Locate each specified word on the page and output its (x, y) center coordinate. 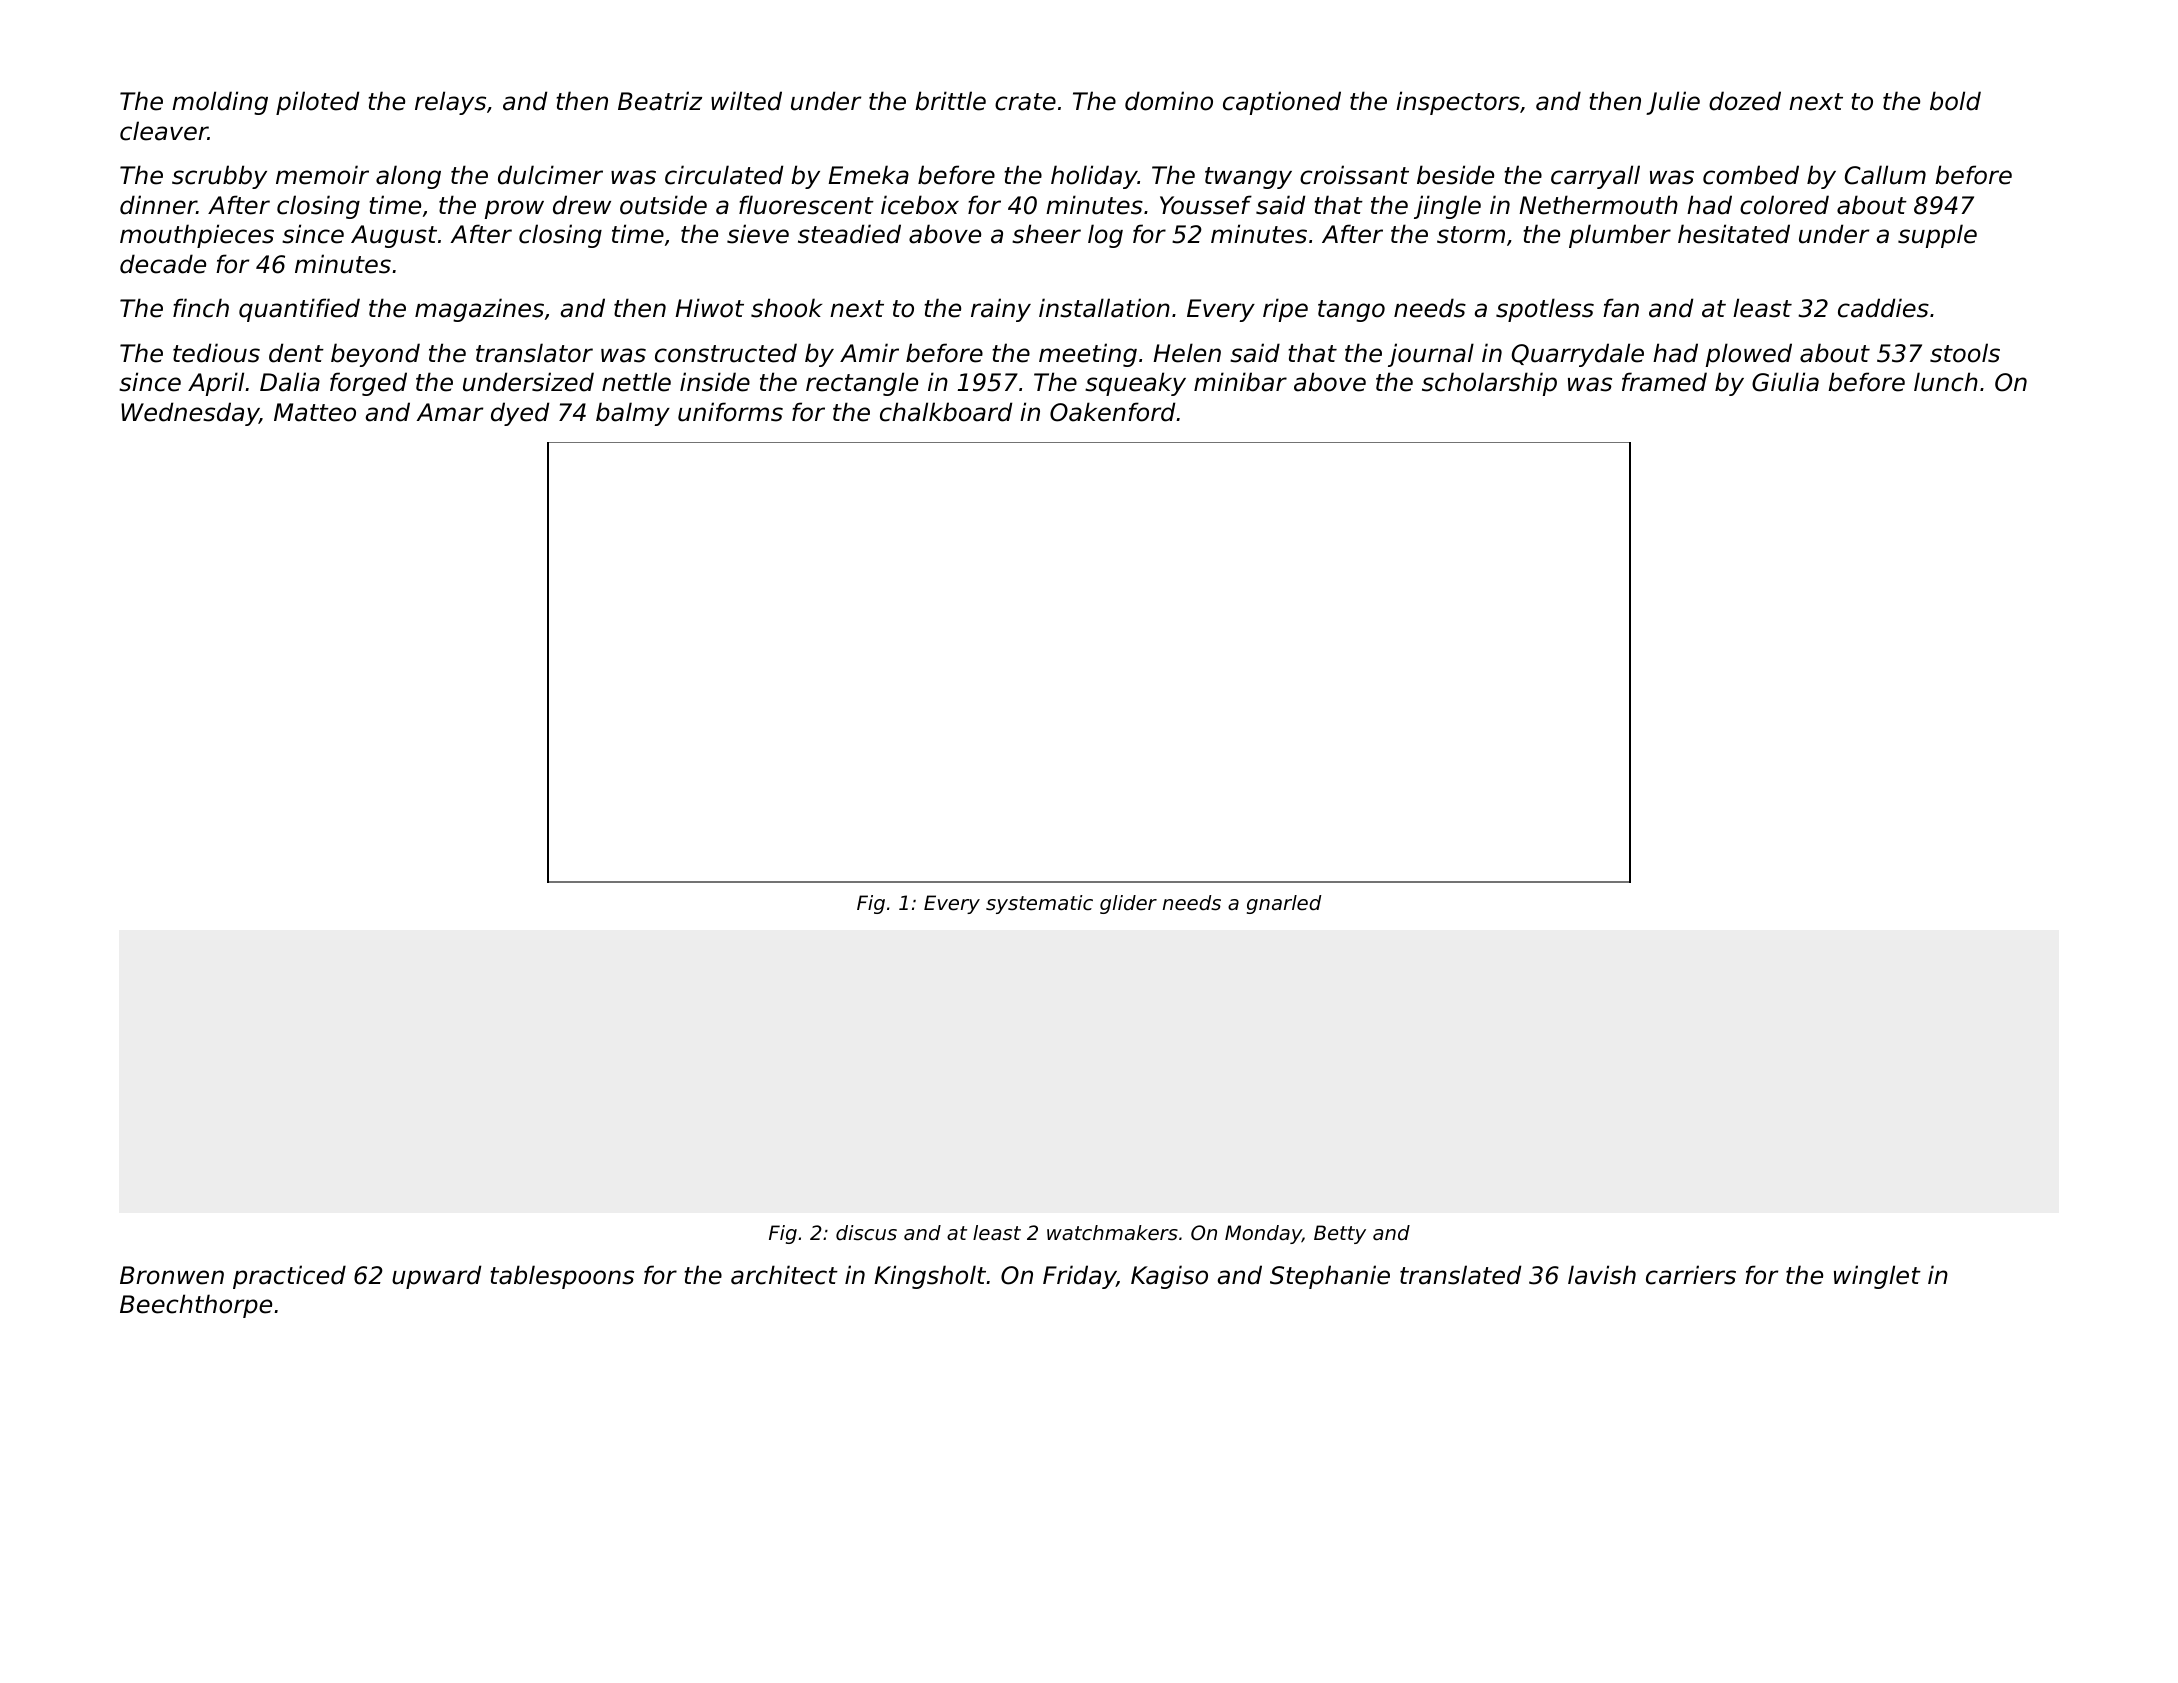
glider (1128, 904)
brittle (950, 101)
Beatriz (660, 101)
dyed (520, 414)
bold (1955, 101)
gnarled (1284, 904)
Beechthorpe (196, 1306)
